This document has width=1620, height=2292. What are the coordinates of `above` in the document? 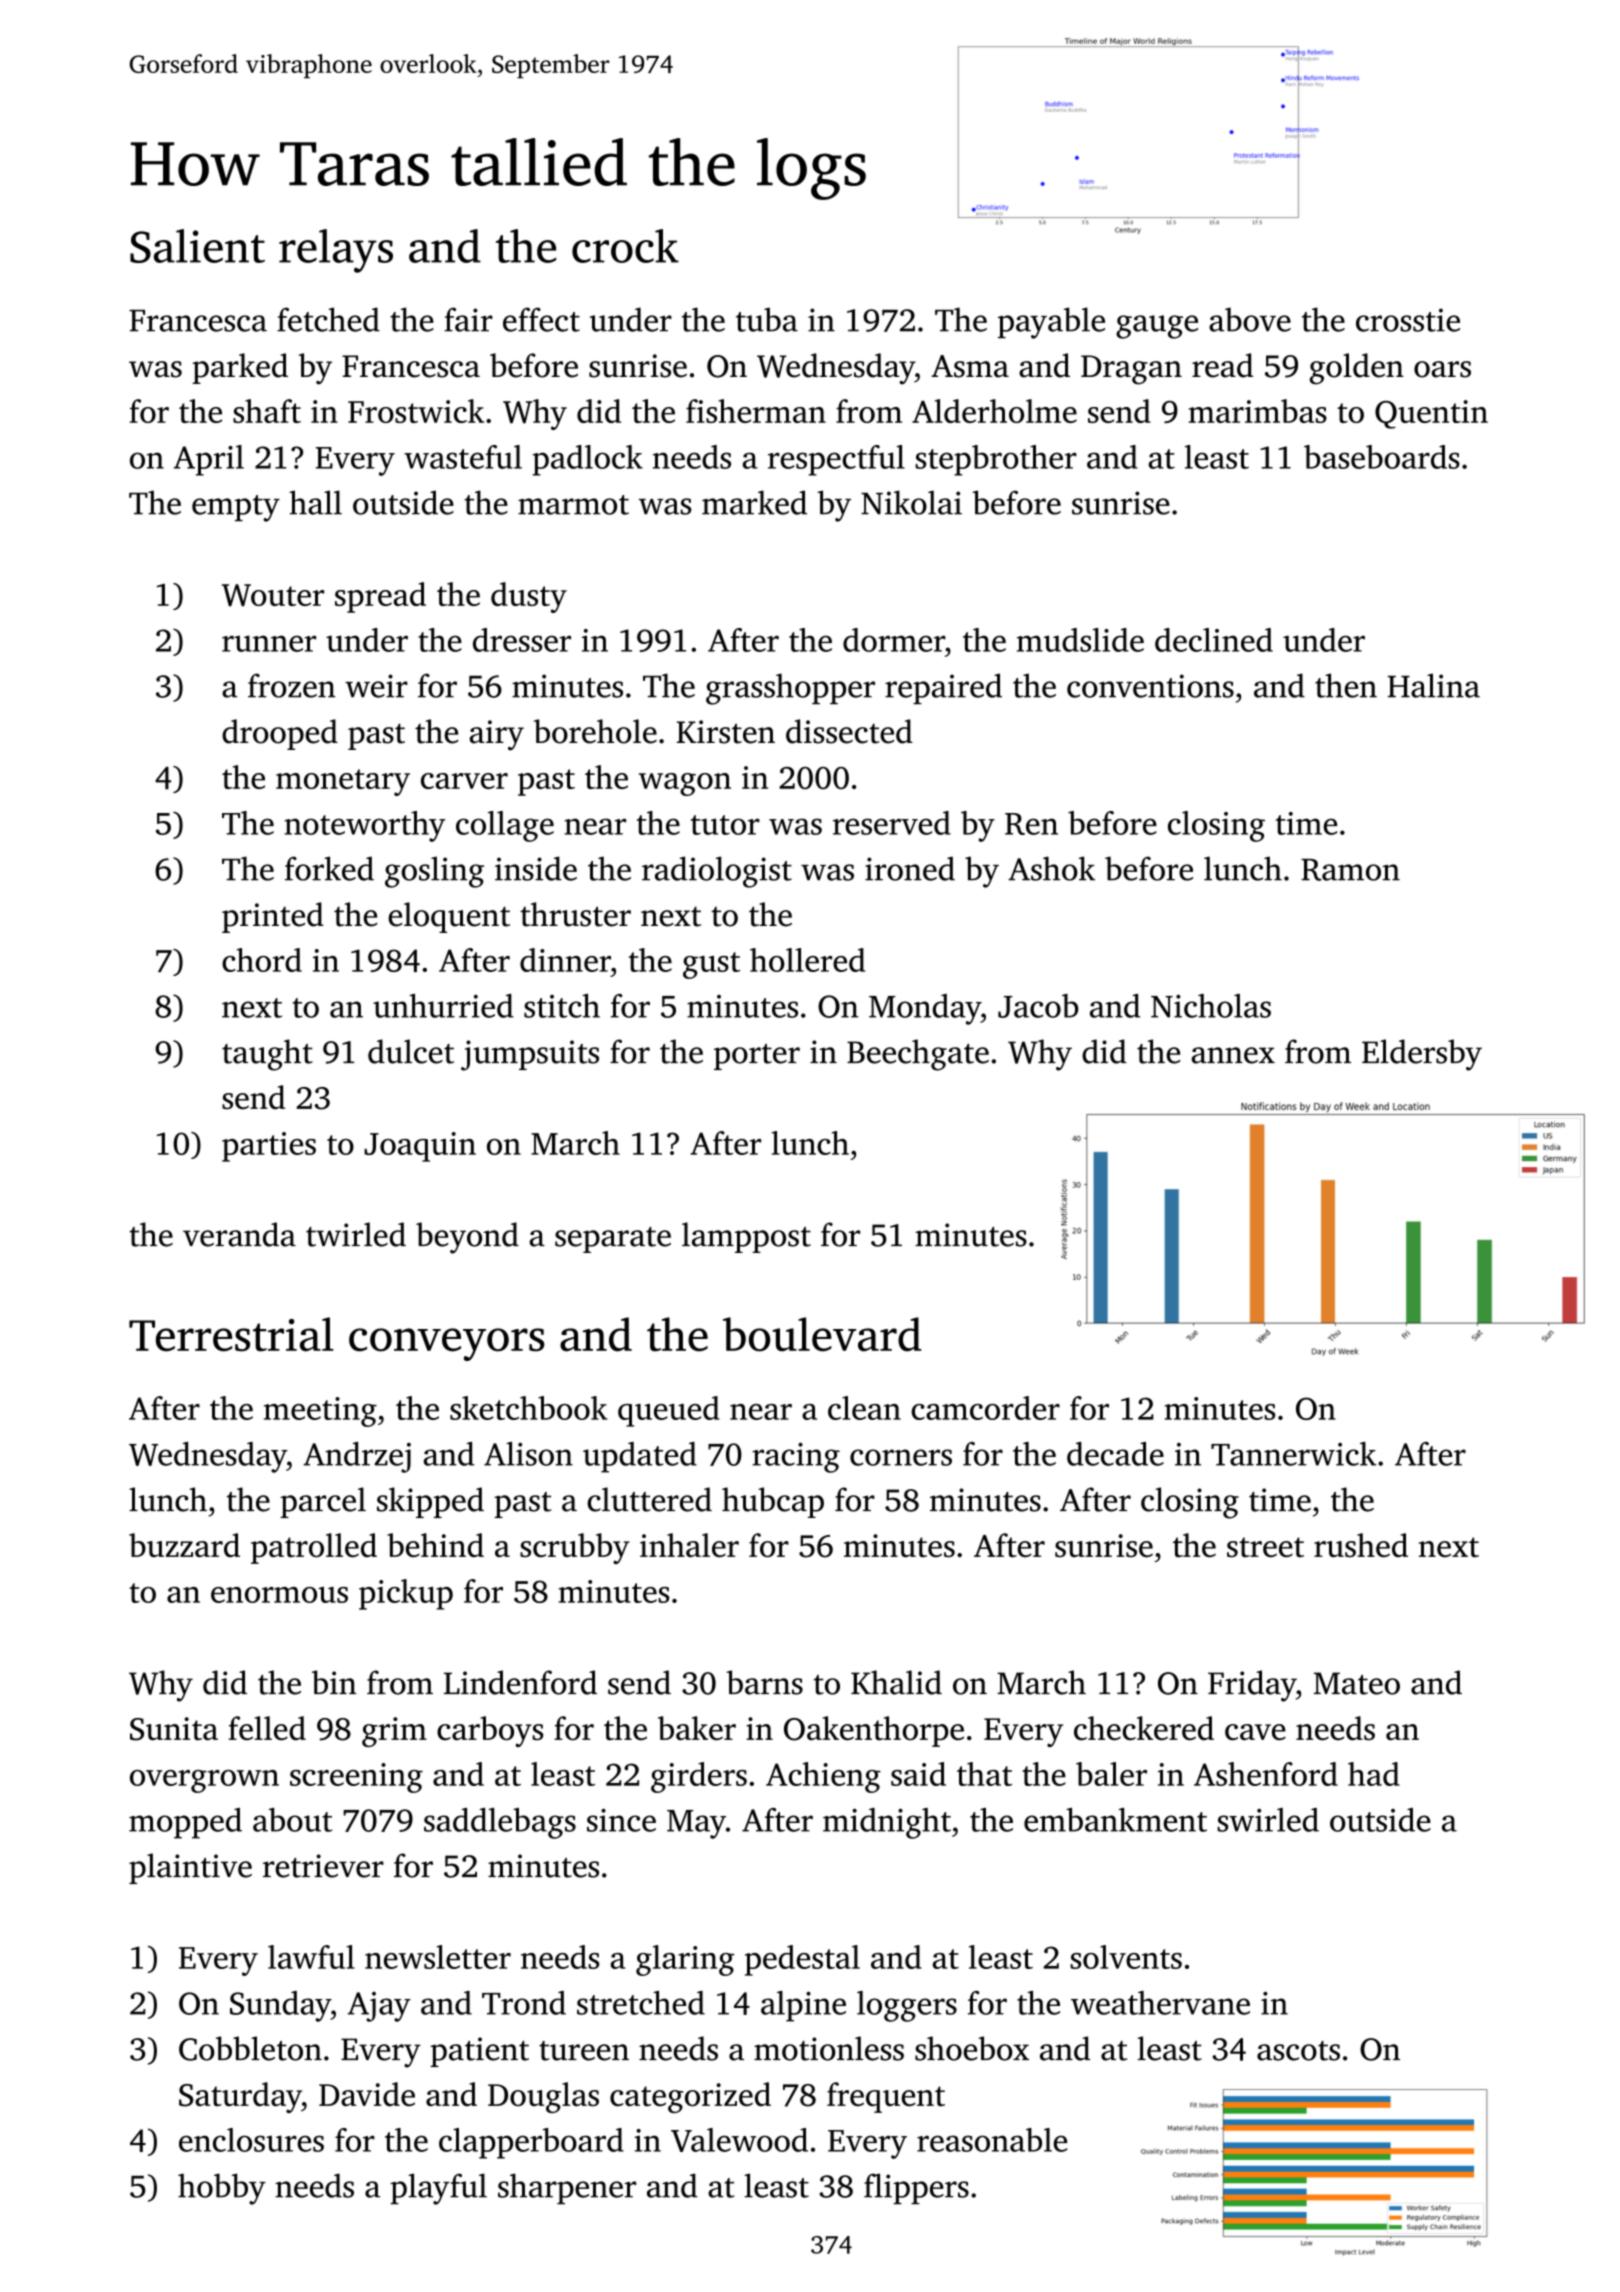 It's located at (1250, 319).
